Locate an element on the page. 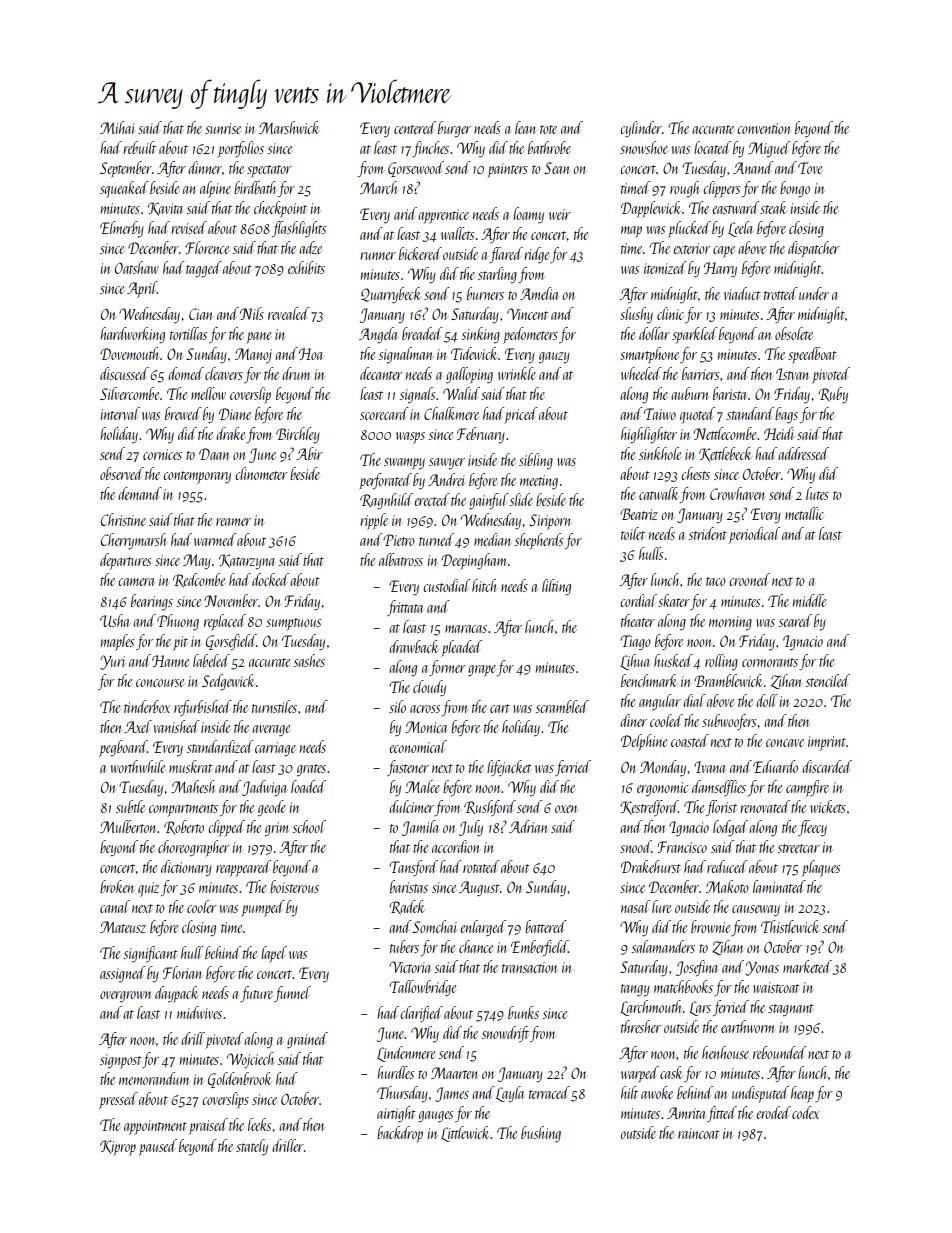 Image resolution: width=952 pixels, height=1233 pixels. bearings is located at coordinates (152, 602).
